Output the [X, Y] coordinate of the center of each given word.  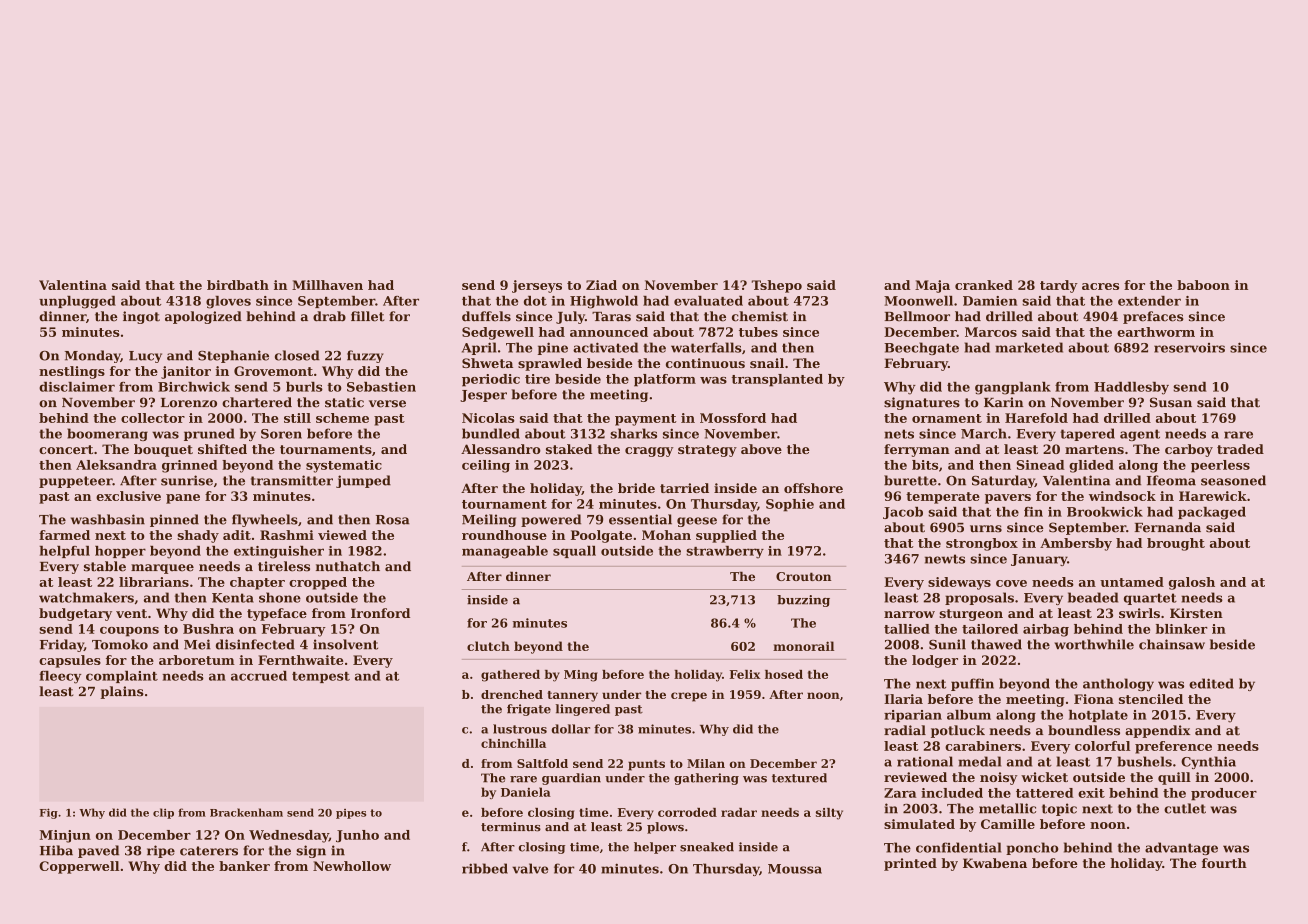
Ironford [380, 613]
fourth [1224, 863]
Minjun [65, 836]
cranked [984, 285]
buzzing [803, 601]
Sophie [790, 505]
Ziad [601, 285]
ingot [141, 317]
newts [945, 559]
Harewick [1213, 496]
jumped [363, 481]
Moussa [795, 869]
